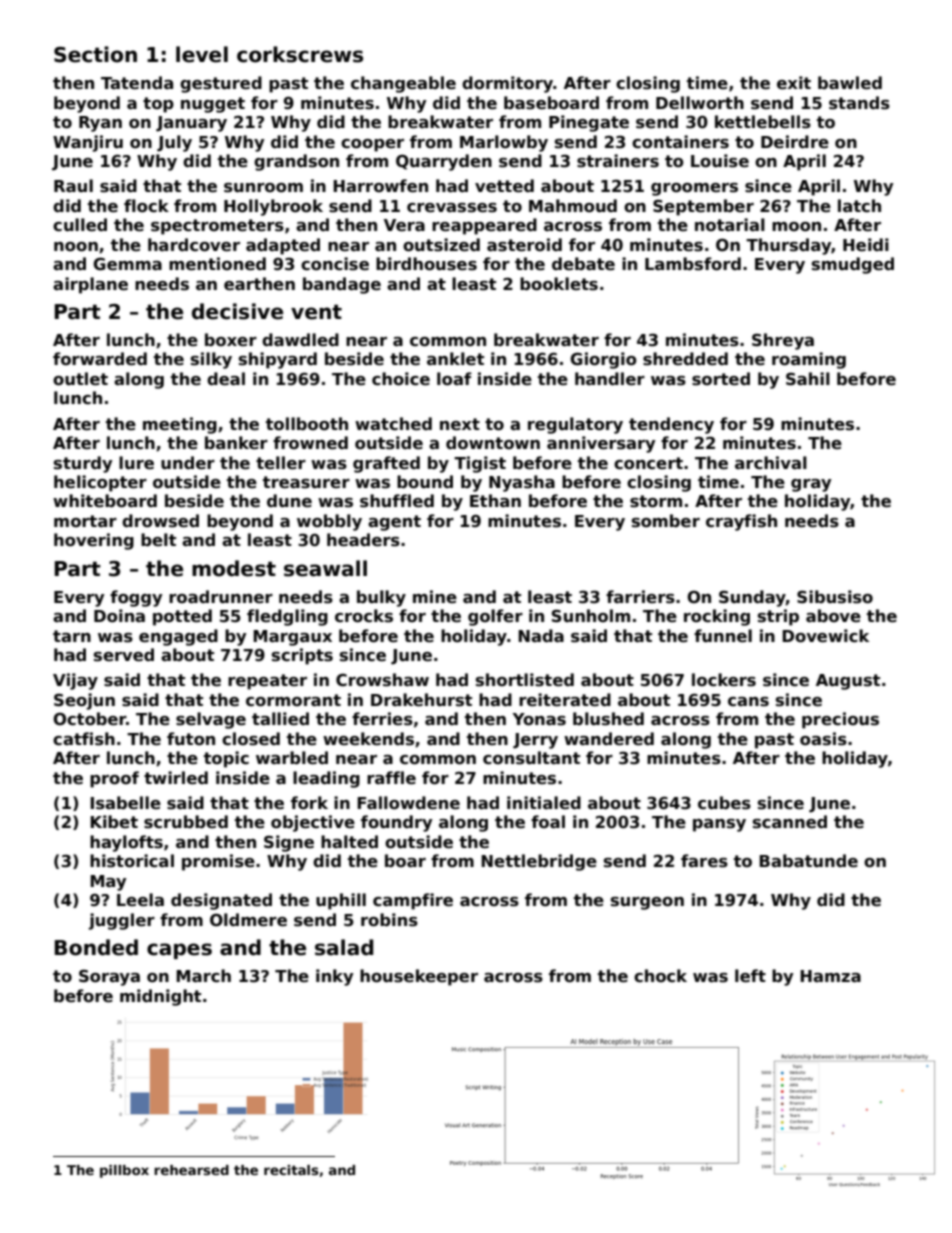 The width and height of the image is (952, 1233). What do you see at coordinates (310, 443) in the image?
I see `frowned` at bounding box center [310, 443].
